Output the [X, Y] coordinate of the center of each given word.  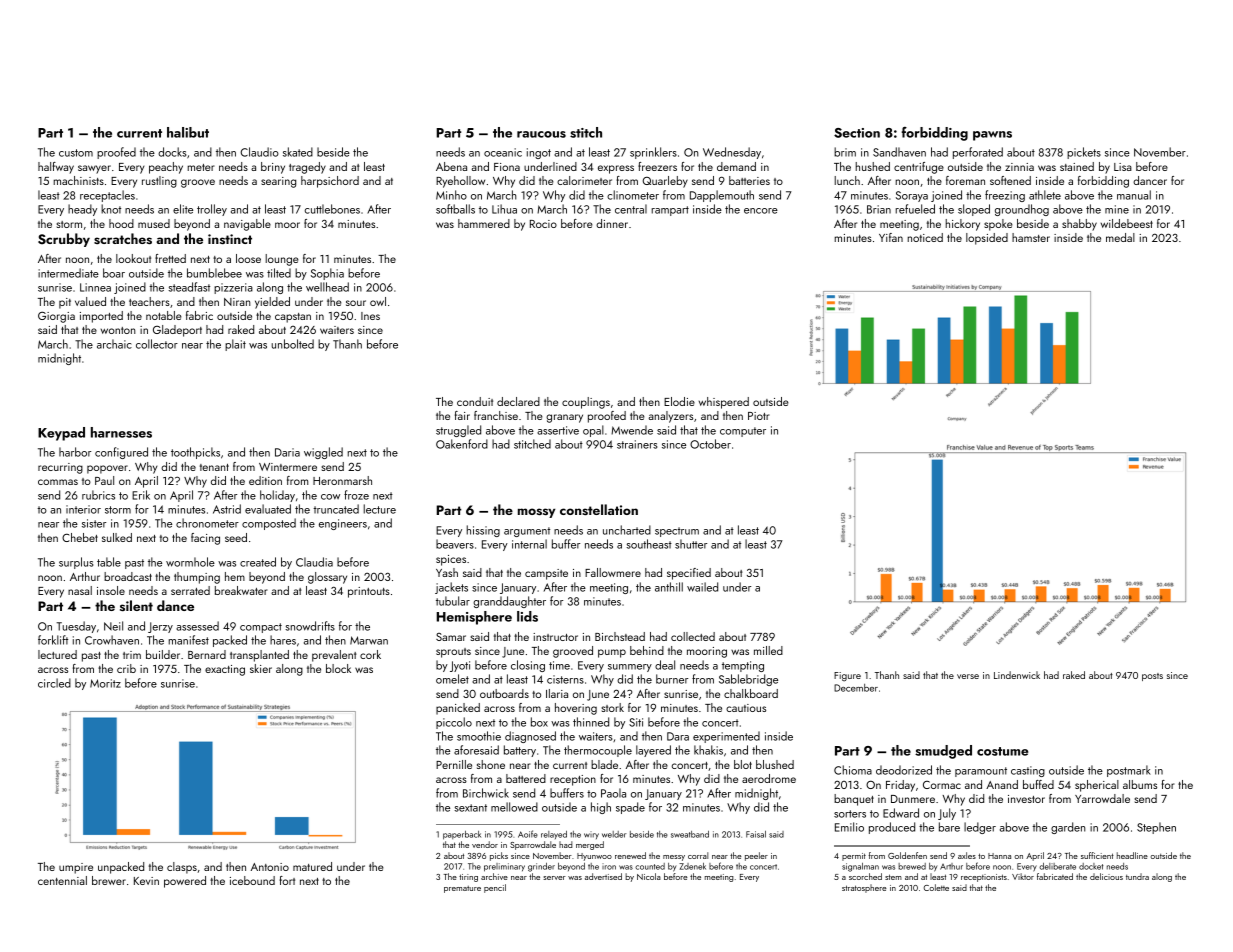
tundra [1137, 876]
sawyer [94, 169]
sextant [470, 808]
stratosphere [864, 888]
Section [857, 133]
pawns [992, 136]
